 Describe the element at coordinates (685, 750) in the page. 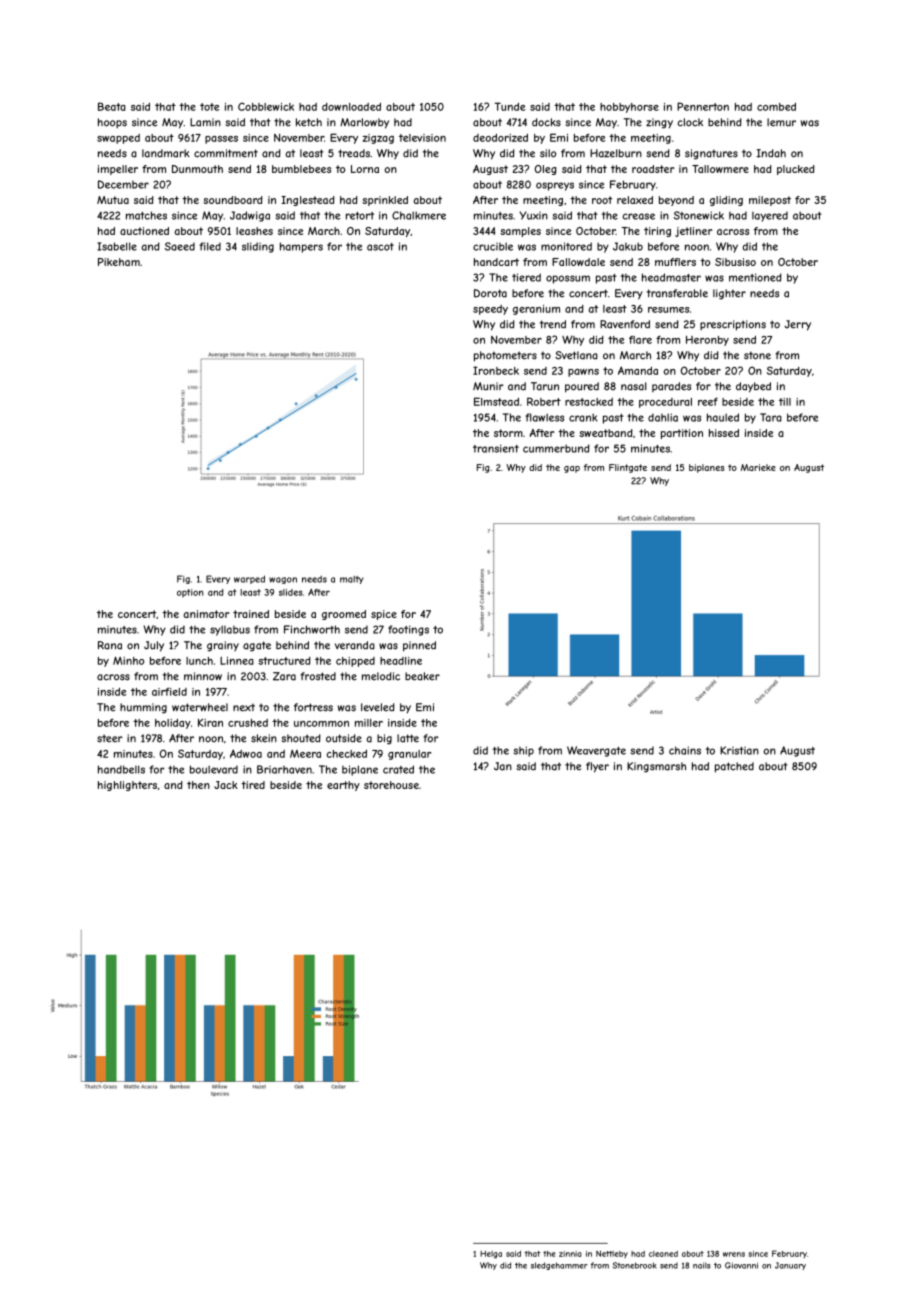

I see `chains` at that location.
